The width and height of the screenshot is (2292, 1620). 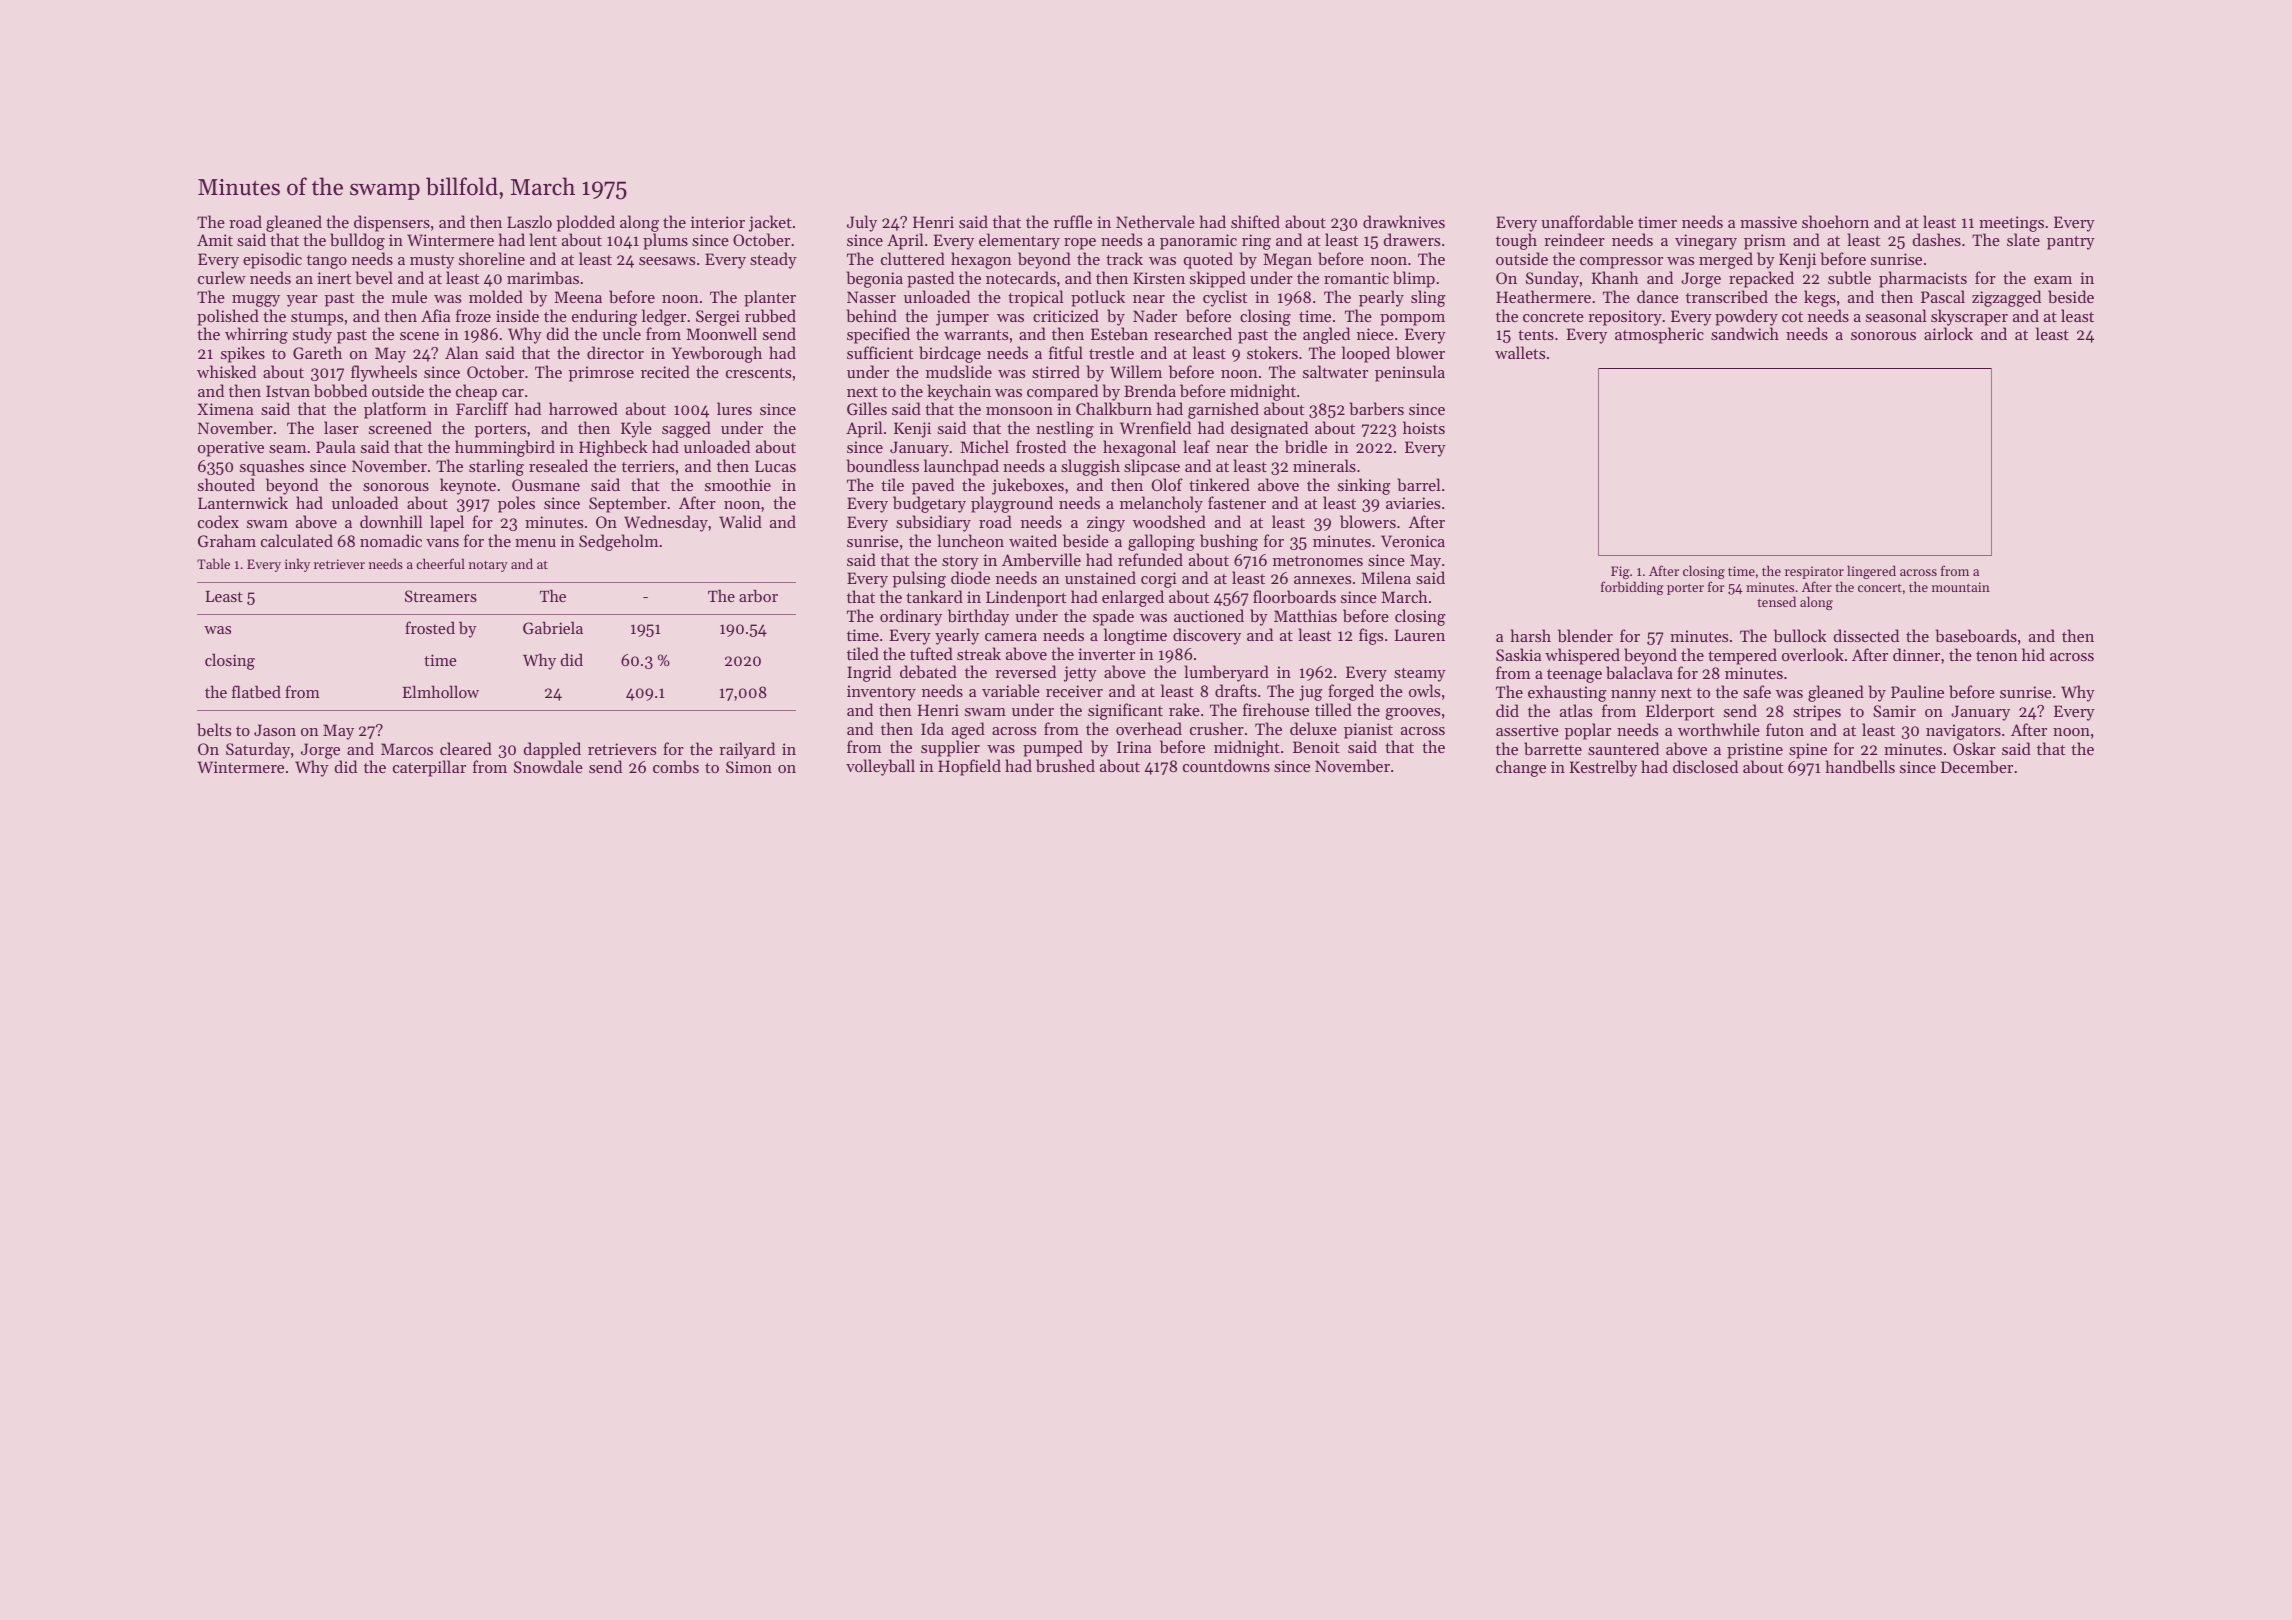 I want to click on barrel, so click(x=1419, y=484).
